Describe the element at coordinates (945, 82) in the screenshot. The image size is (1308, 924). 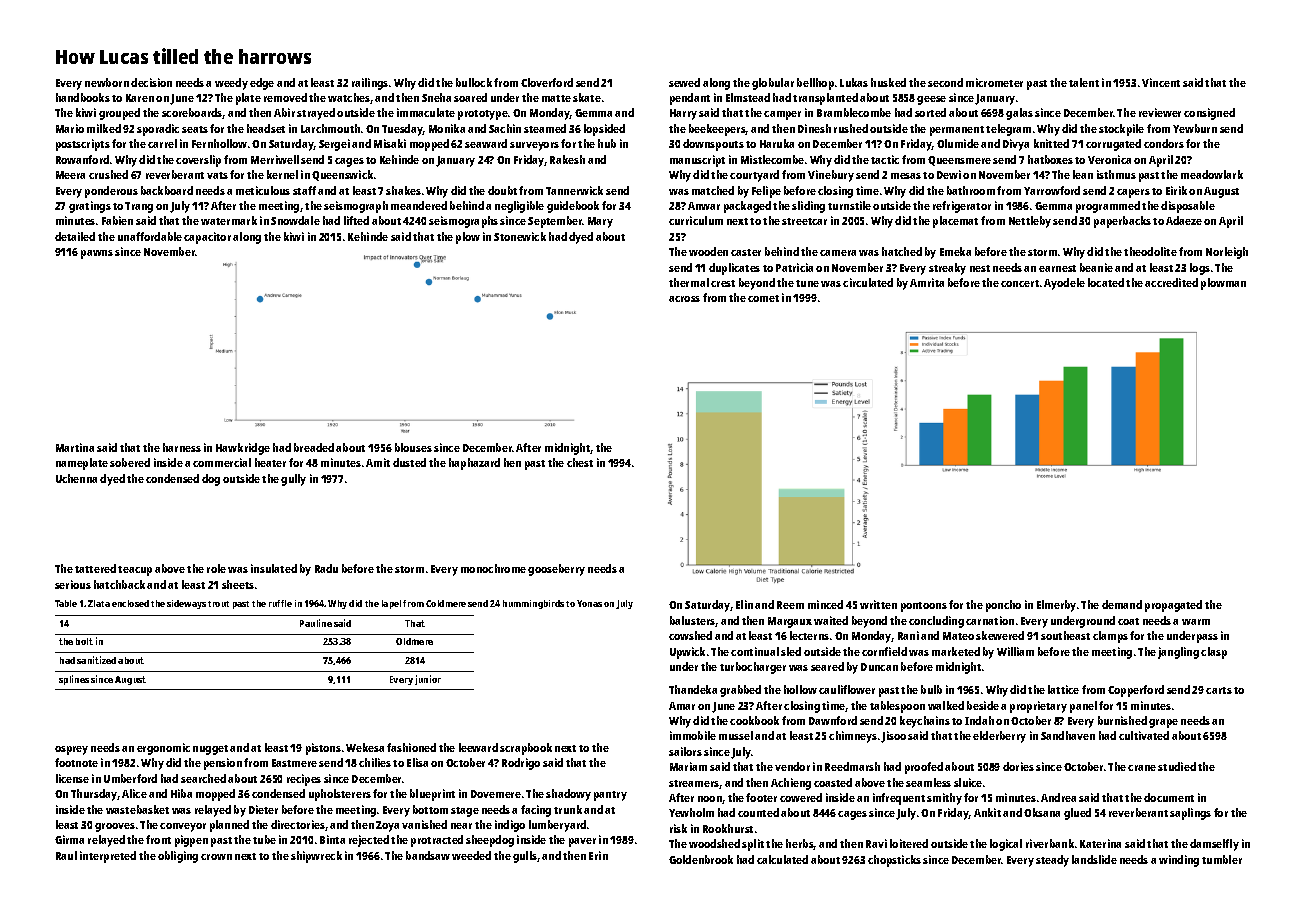
I see `second` at that location.
